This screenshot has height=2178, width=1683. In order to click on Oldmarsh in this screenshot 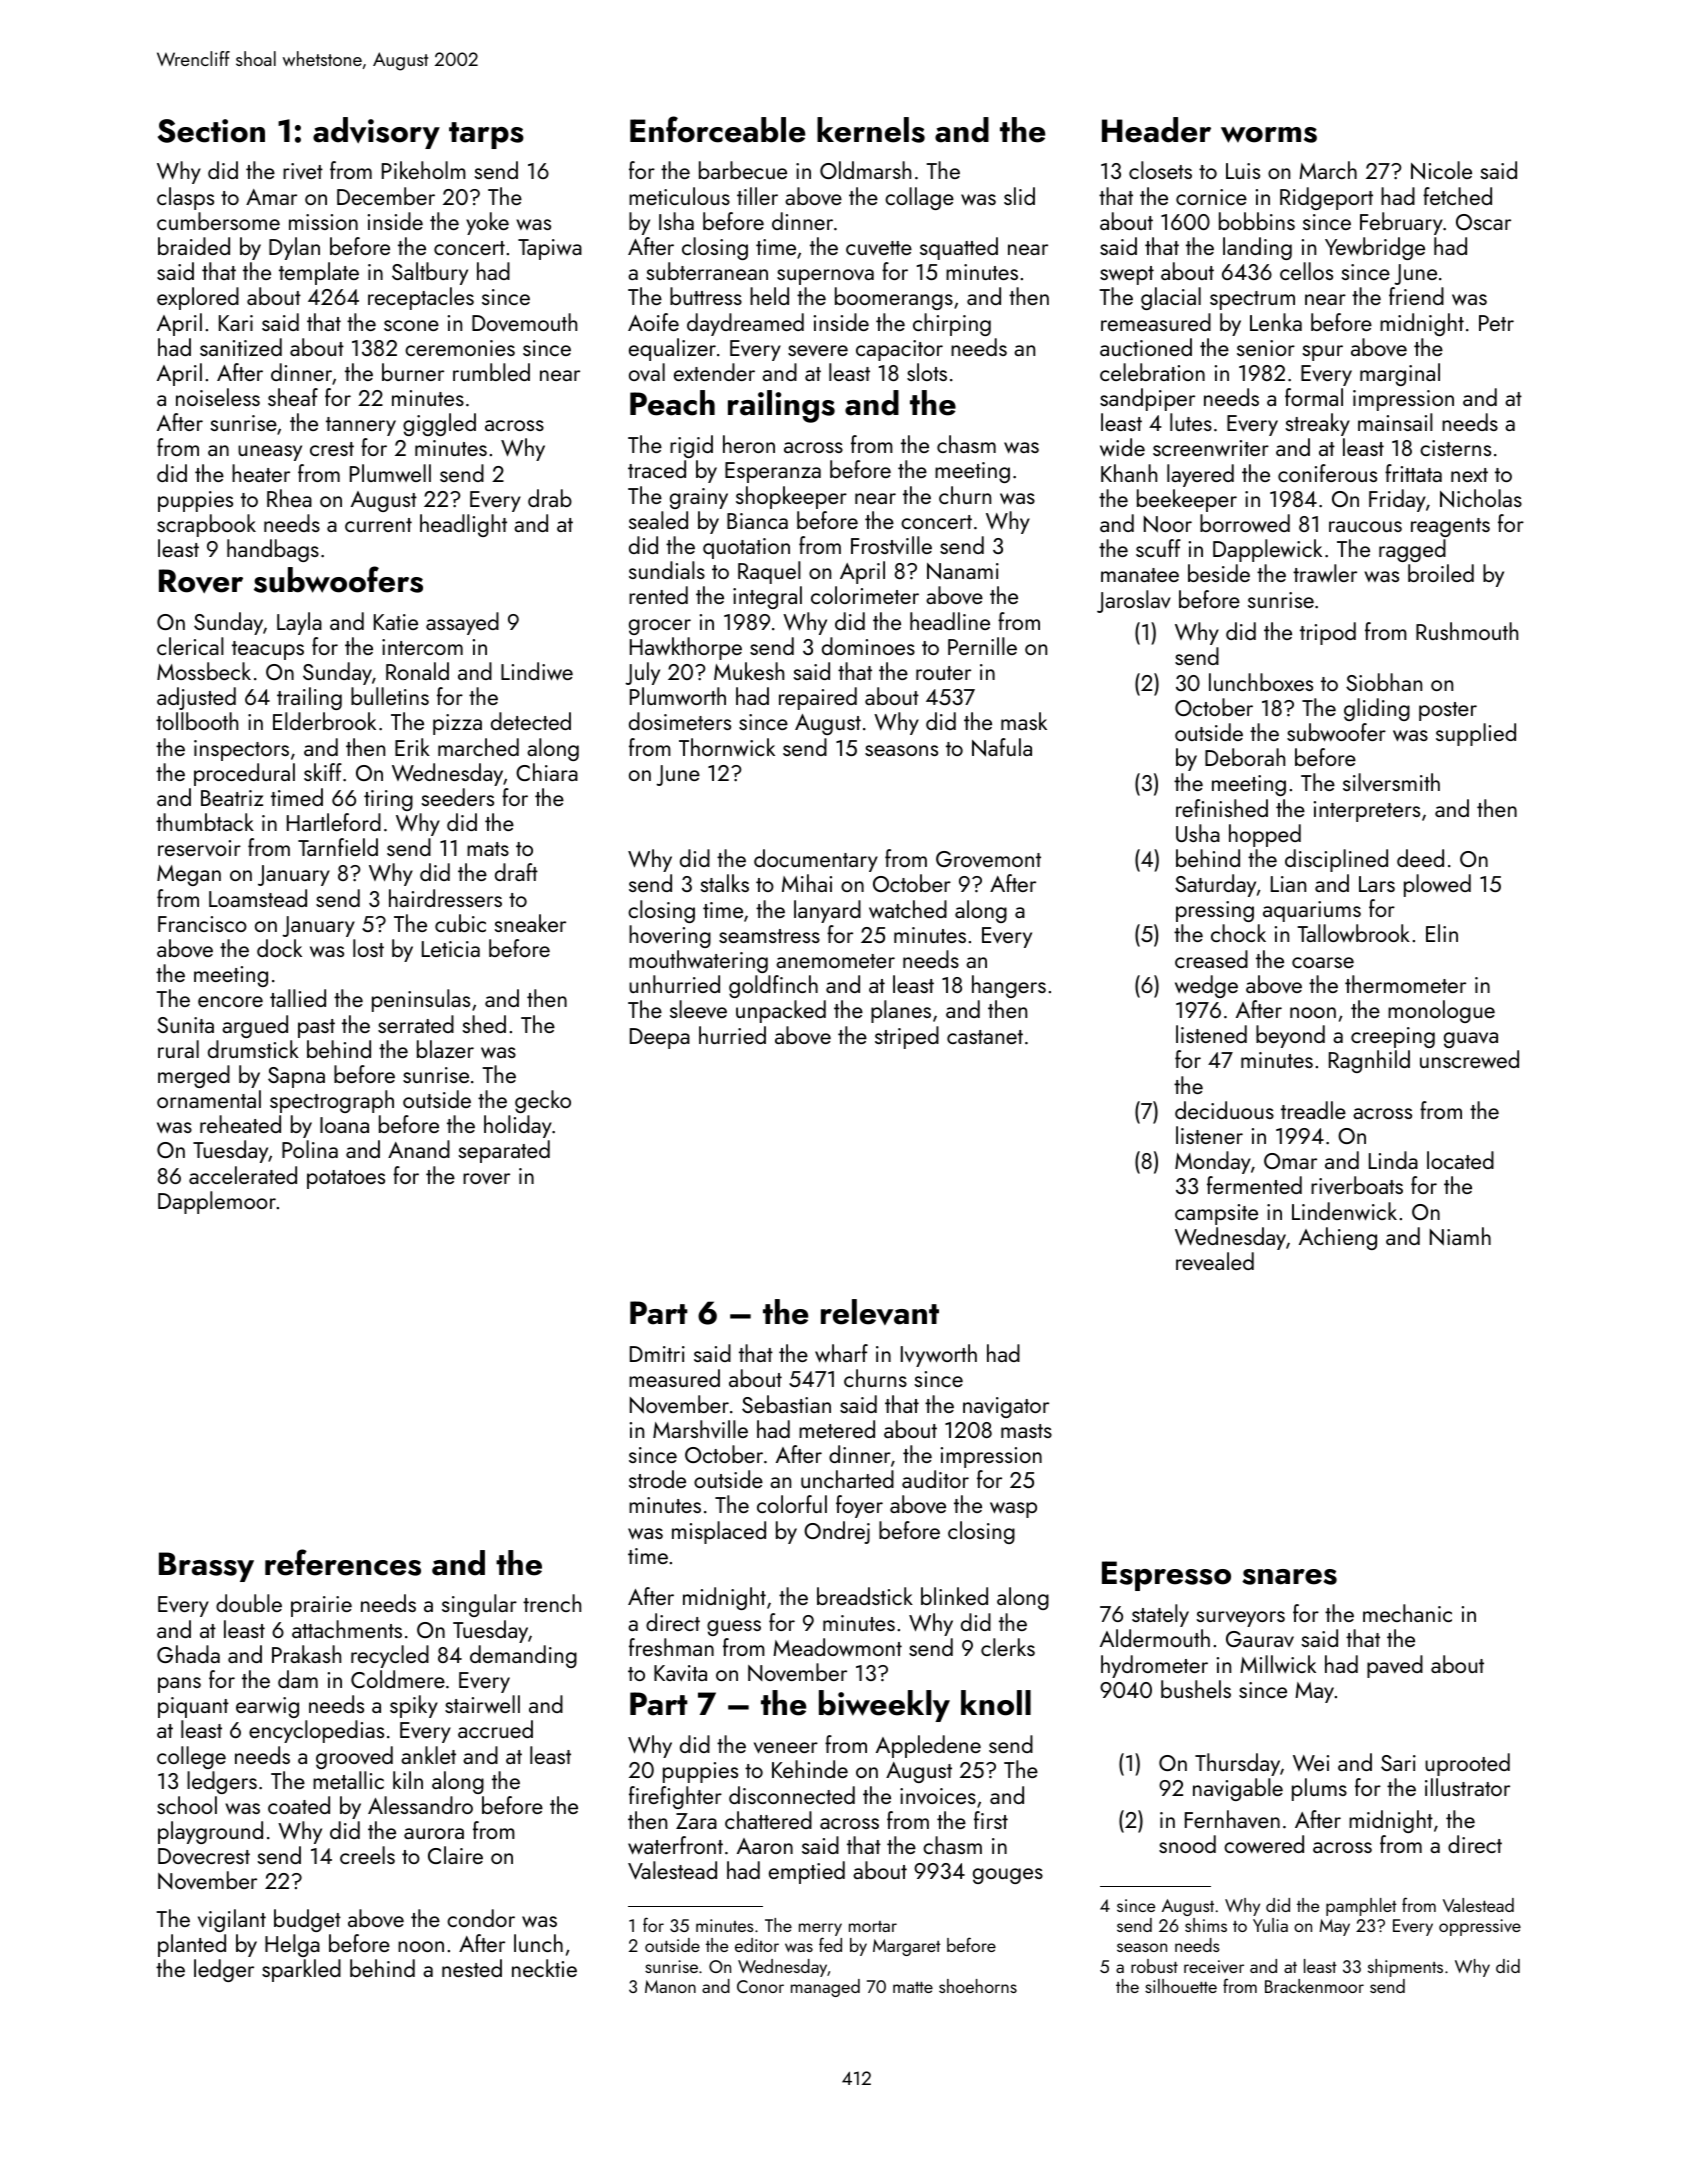, I will do `click(865, 170)`.
